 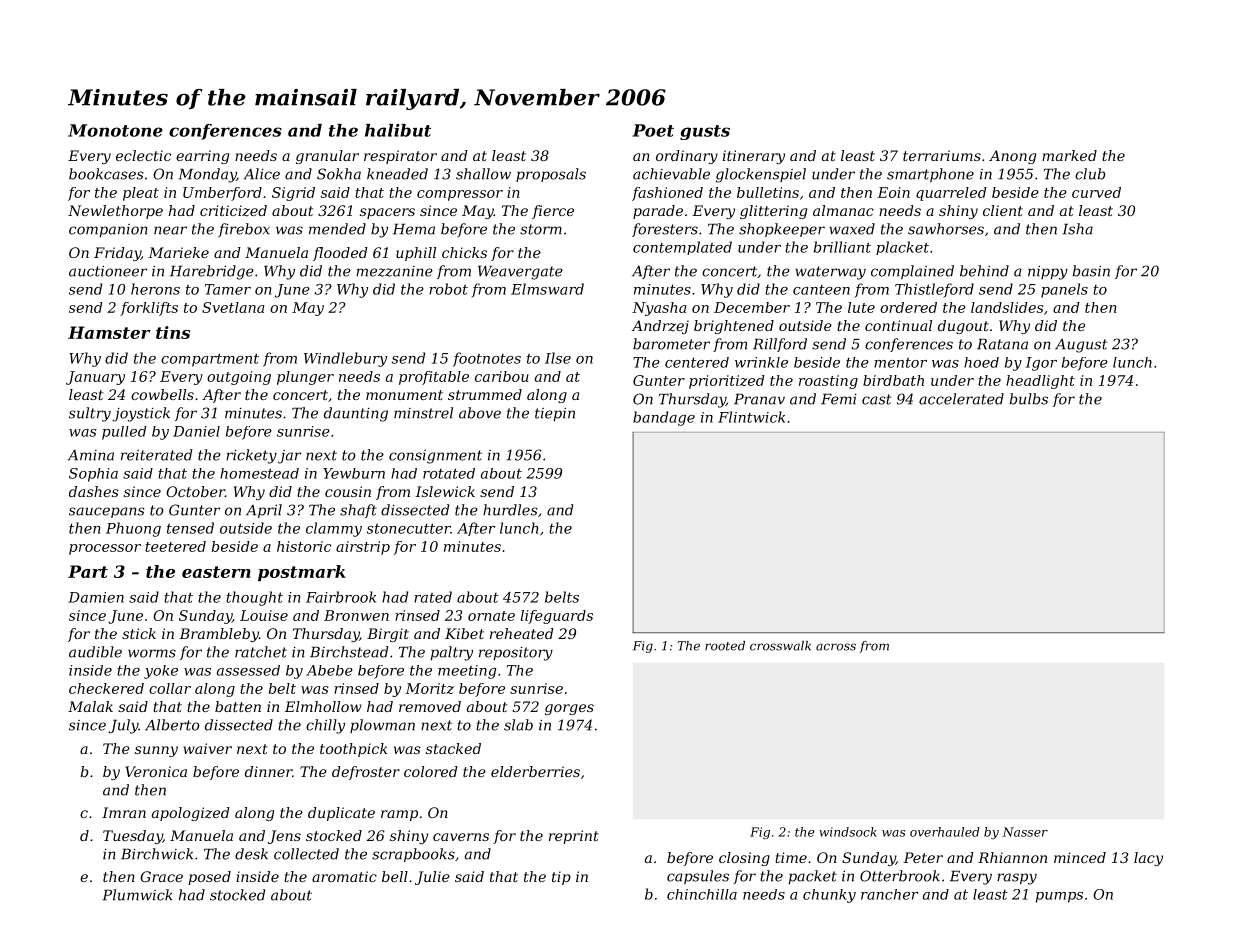 I want to click on itinerary, so click(x=754, y=157).
